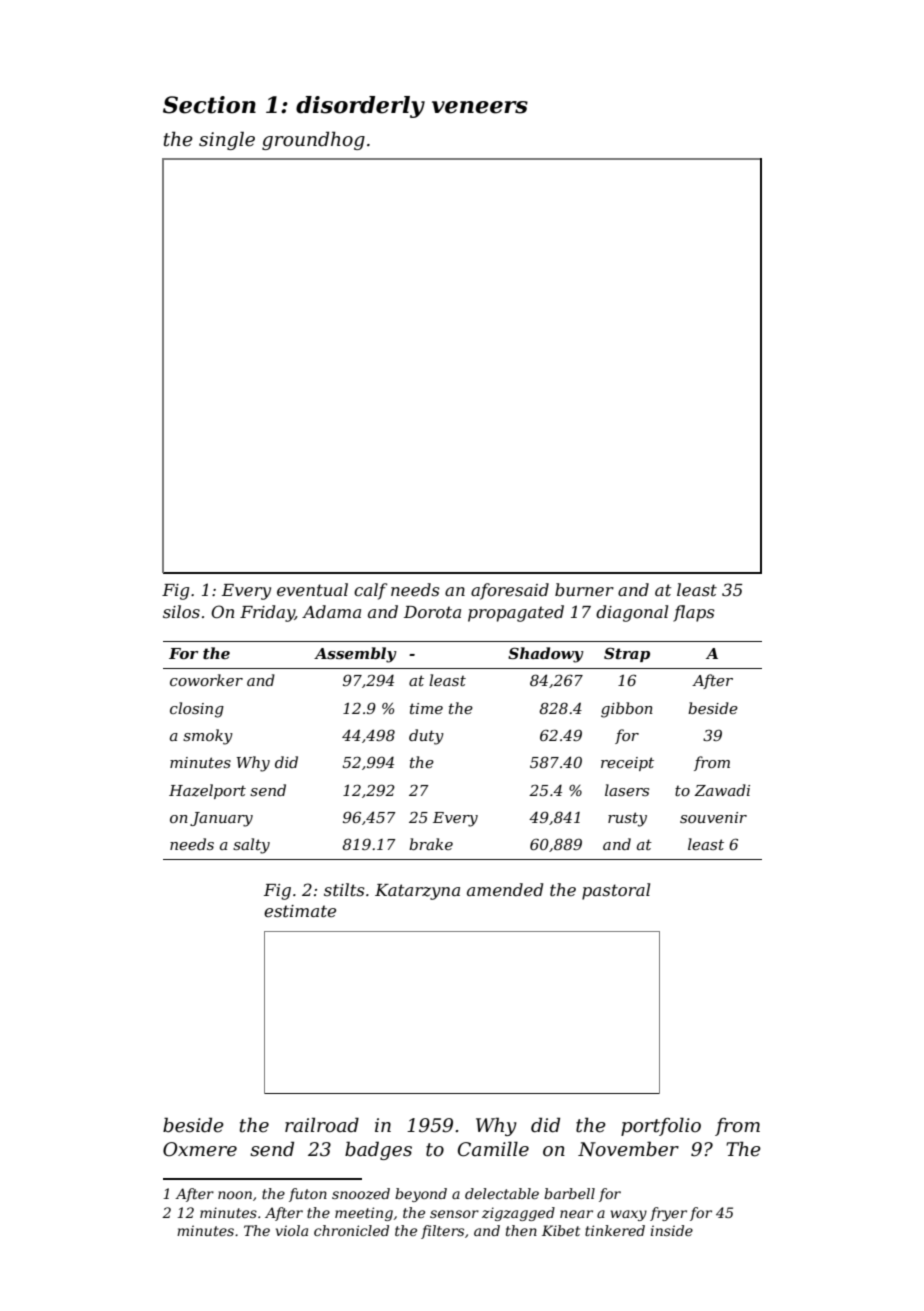 This document has width=924, height=1311. I want to click on disorderly, so click(360, 107).
